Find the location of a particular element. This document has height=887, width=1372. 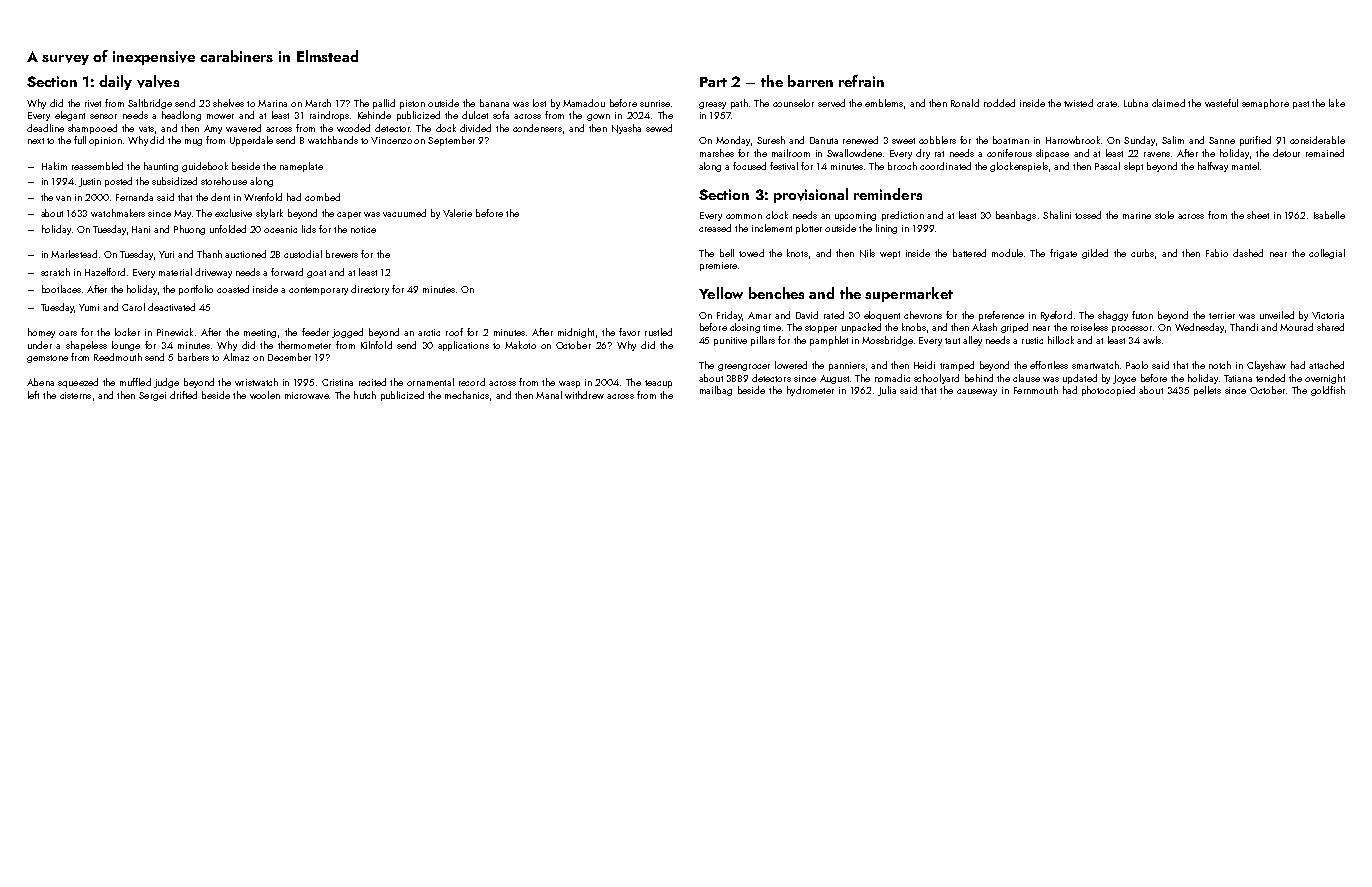

left is located at coordinates (33, 395).
